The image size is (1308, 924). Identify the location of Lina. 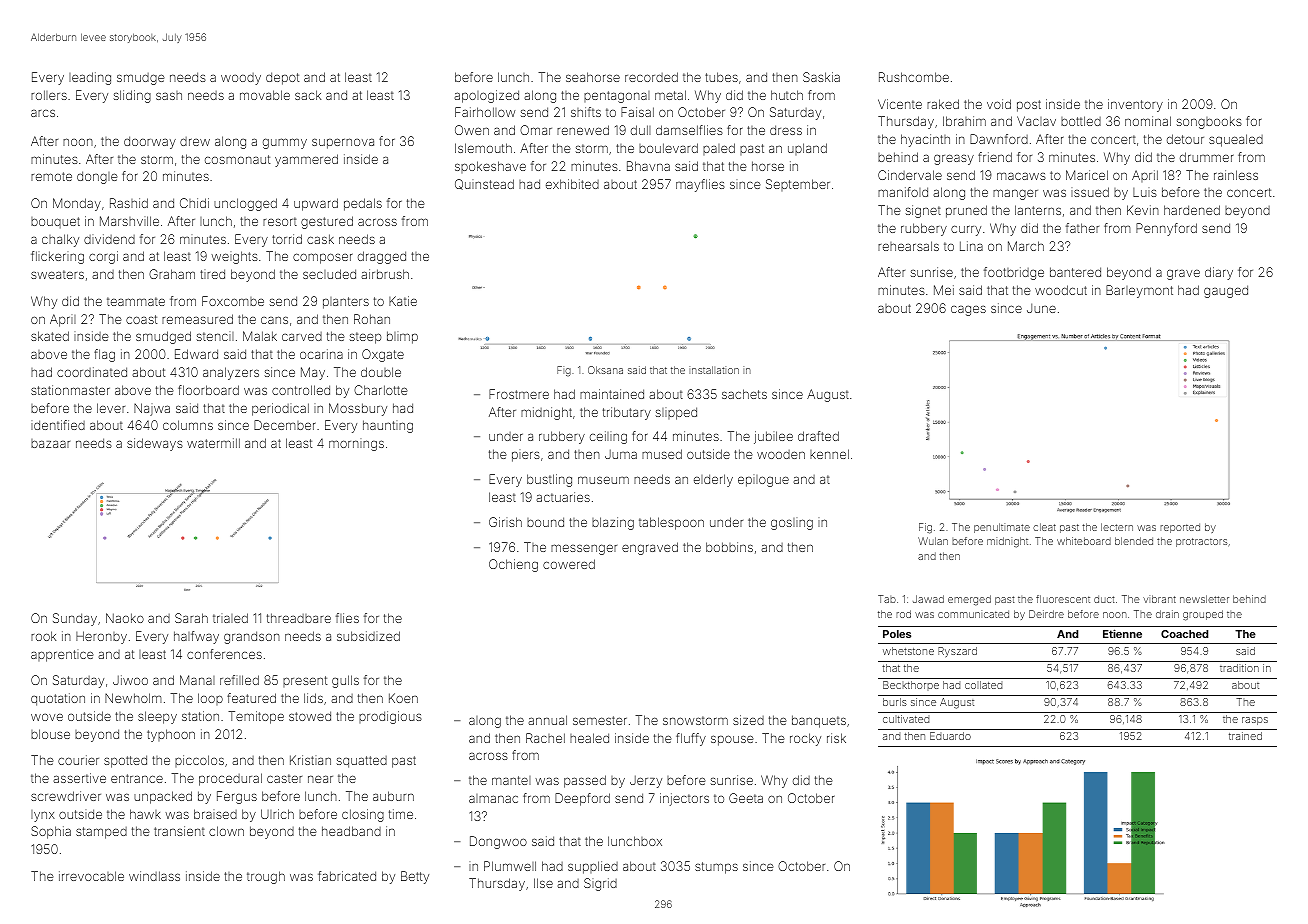
(971, 246).
